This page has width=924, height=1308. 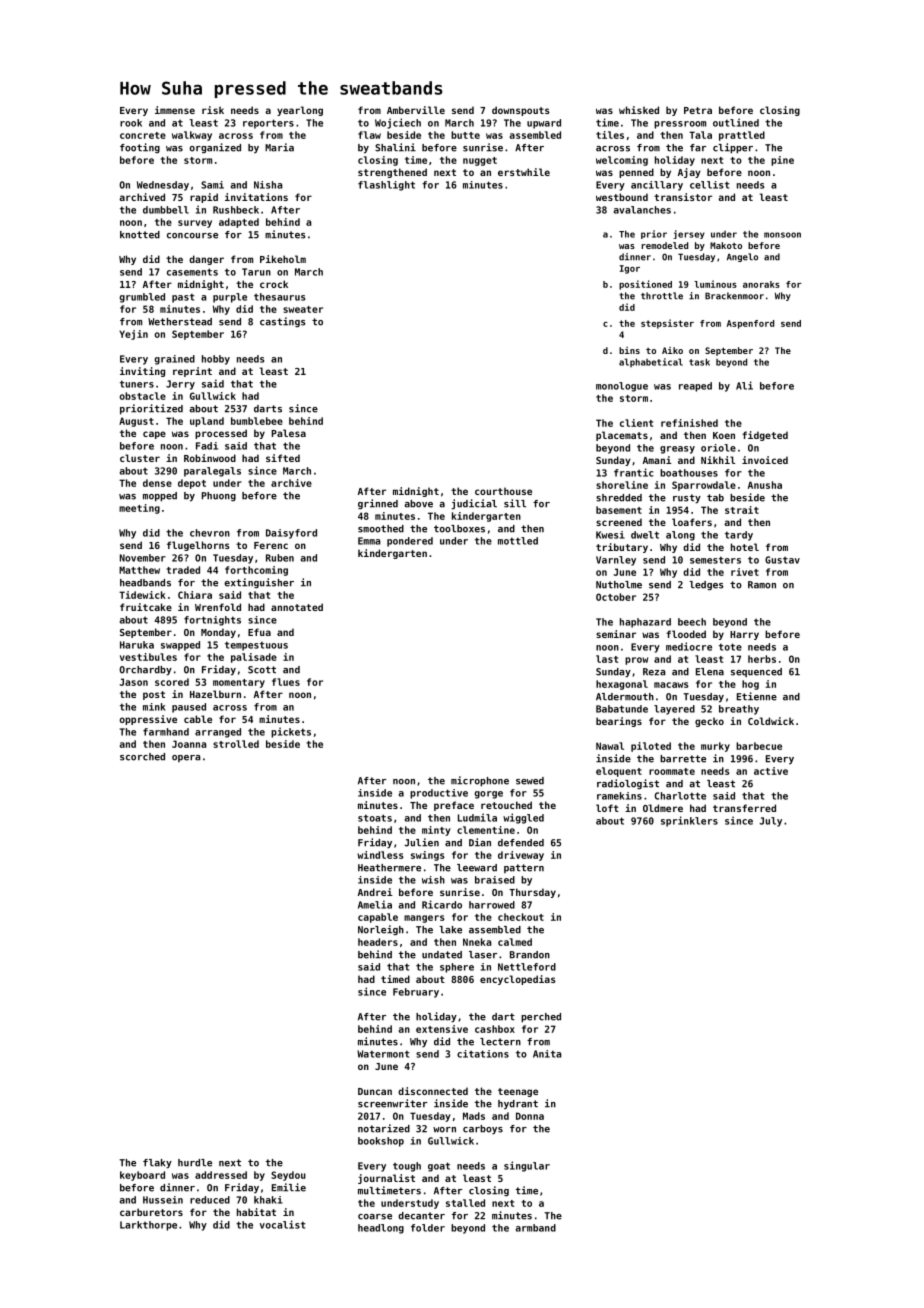 What do you see at coordinates (383, 1054) in the page?
I see `Watermont` at bounding box center [383, 1054].
